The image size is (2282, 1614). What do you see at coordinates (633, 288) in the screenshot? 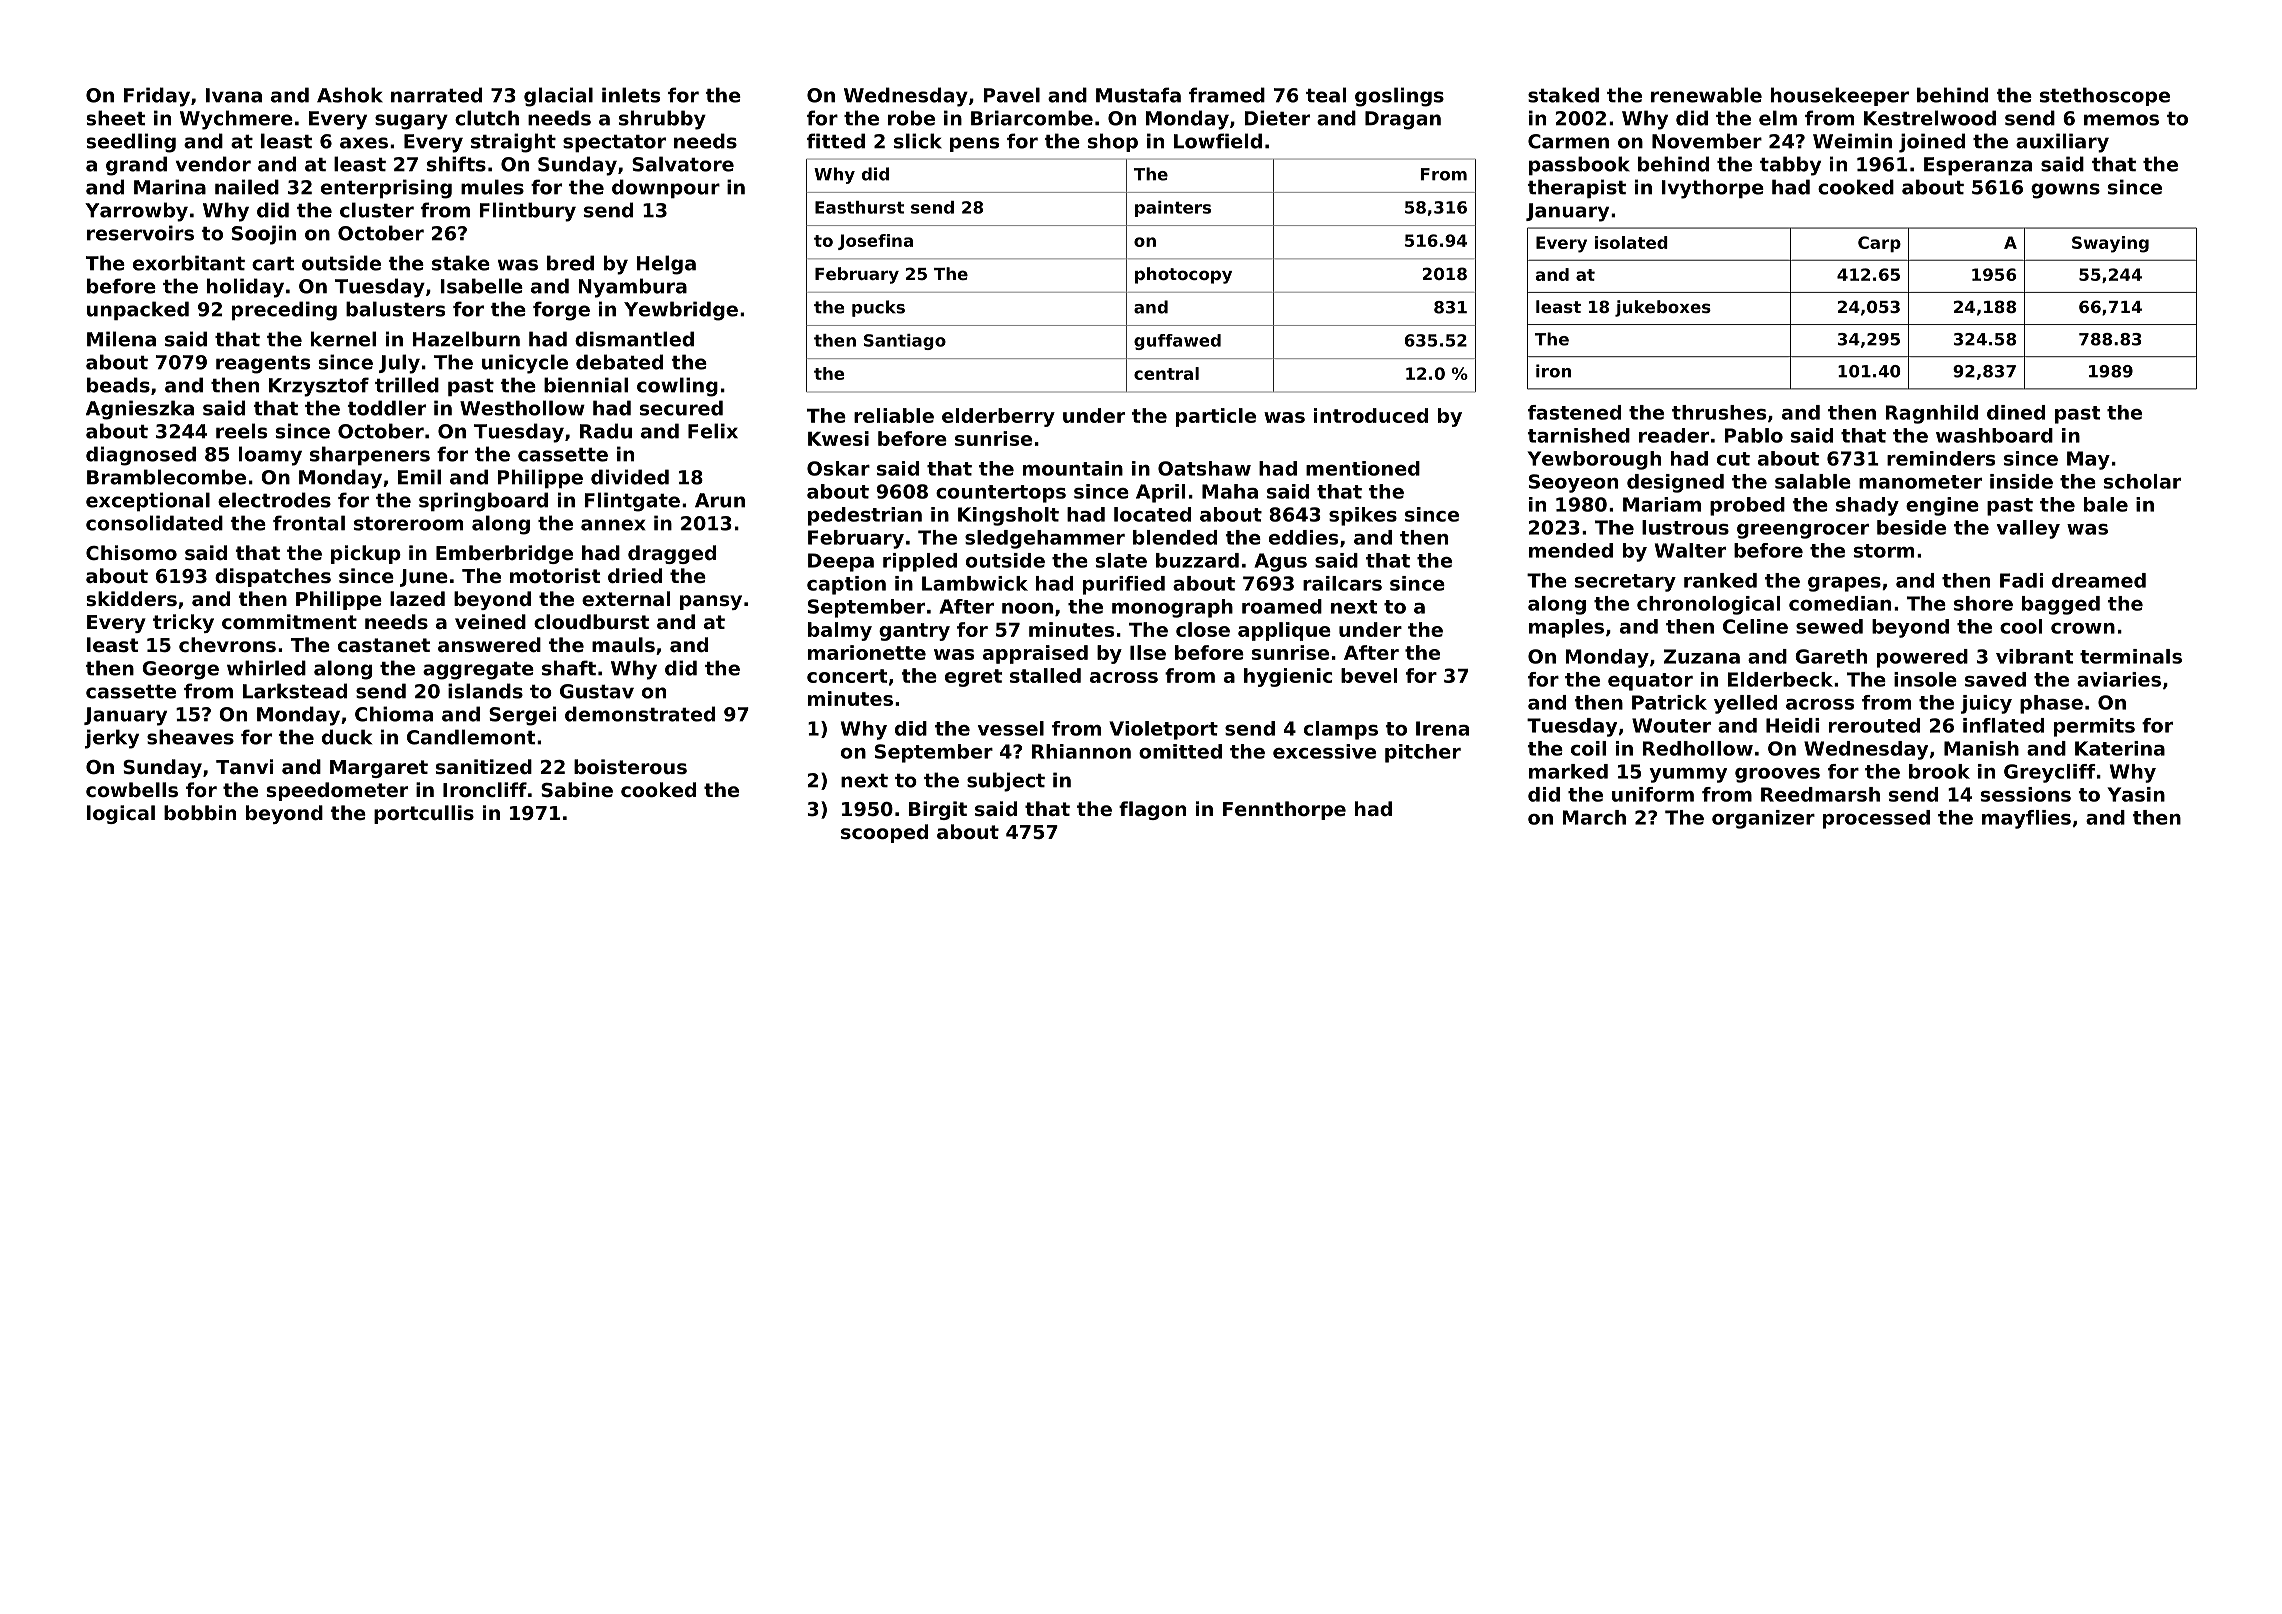
I see `Nyambura` at bounding box center [633, 288].
